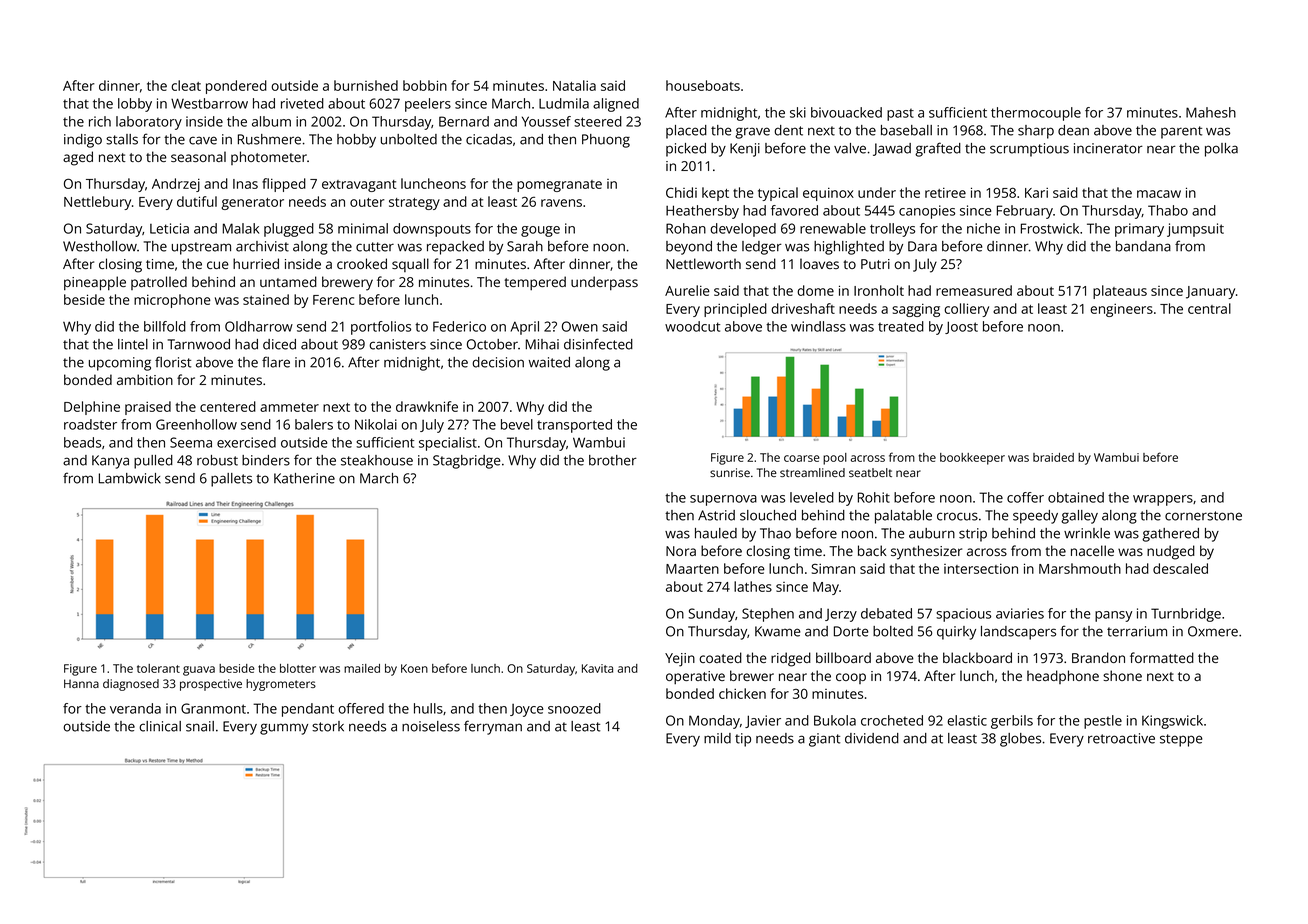  Describe the element at coordinates (1211, 112) in the screenshot. I see `Mahesh` at that location.
